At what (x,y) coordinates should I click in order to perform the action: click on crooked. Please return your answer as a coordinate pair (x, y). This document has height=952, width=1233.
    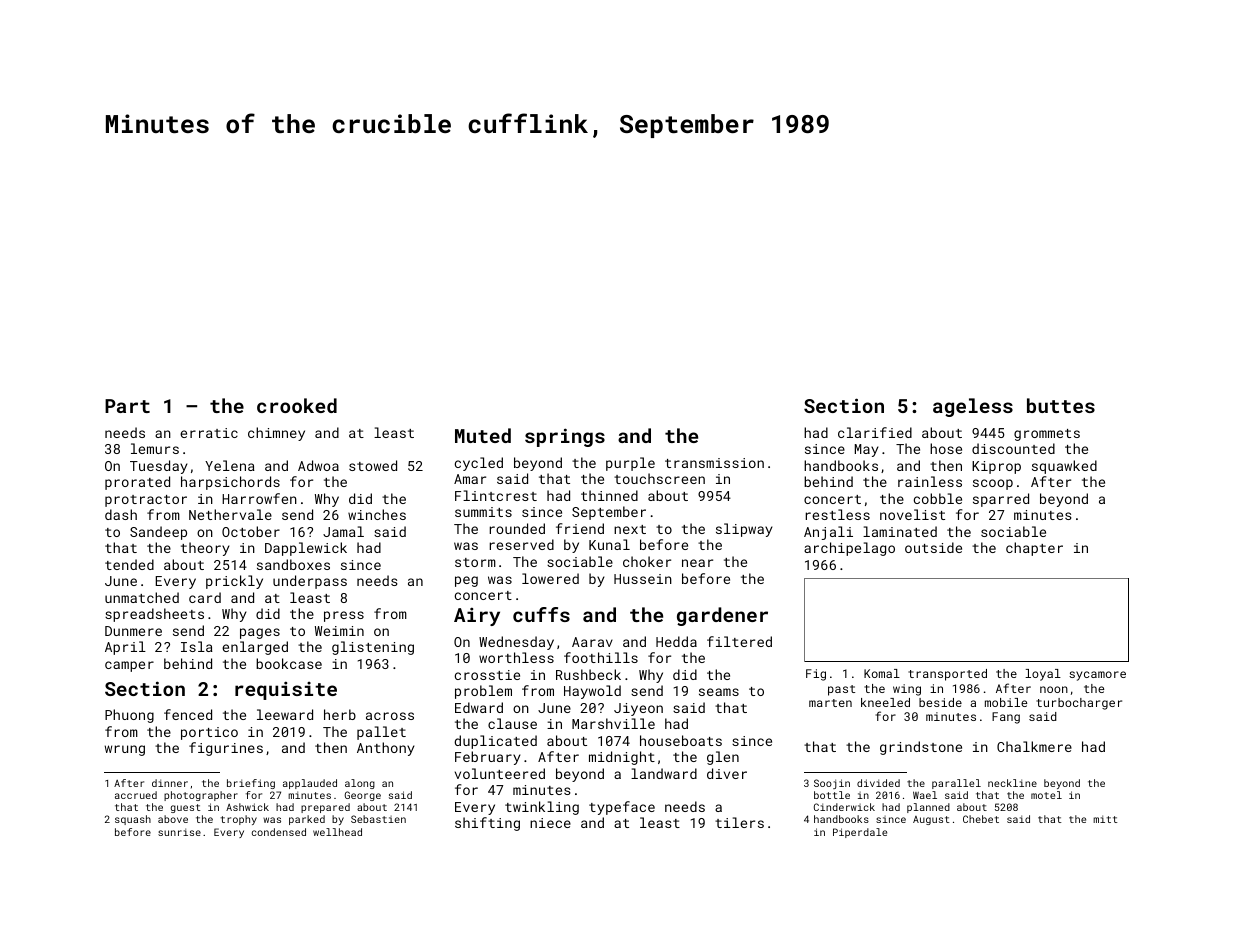
    Looking at the image, I should click on (297, 405).
